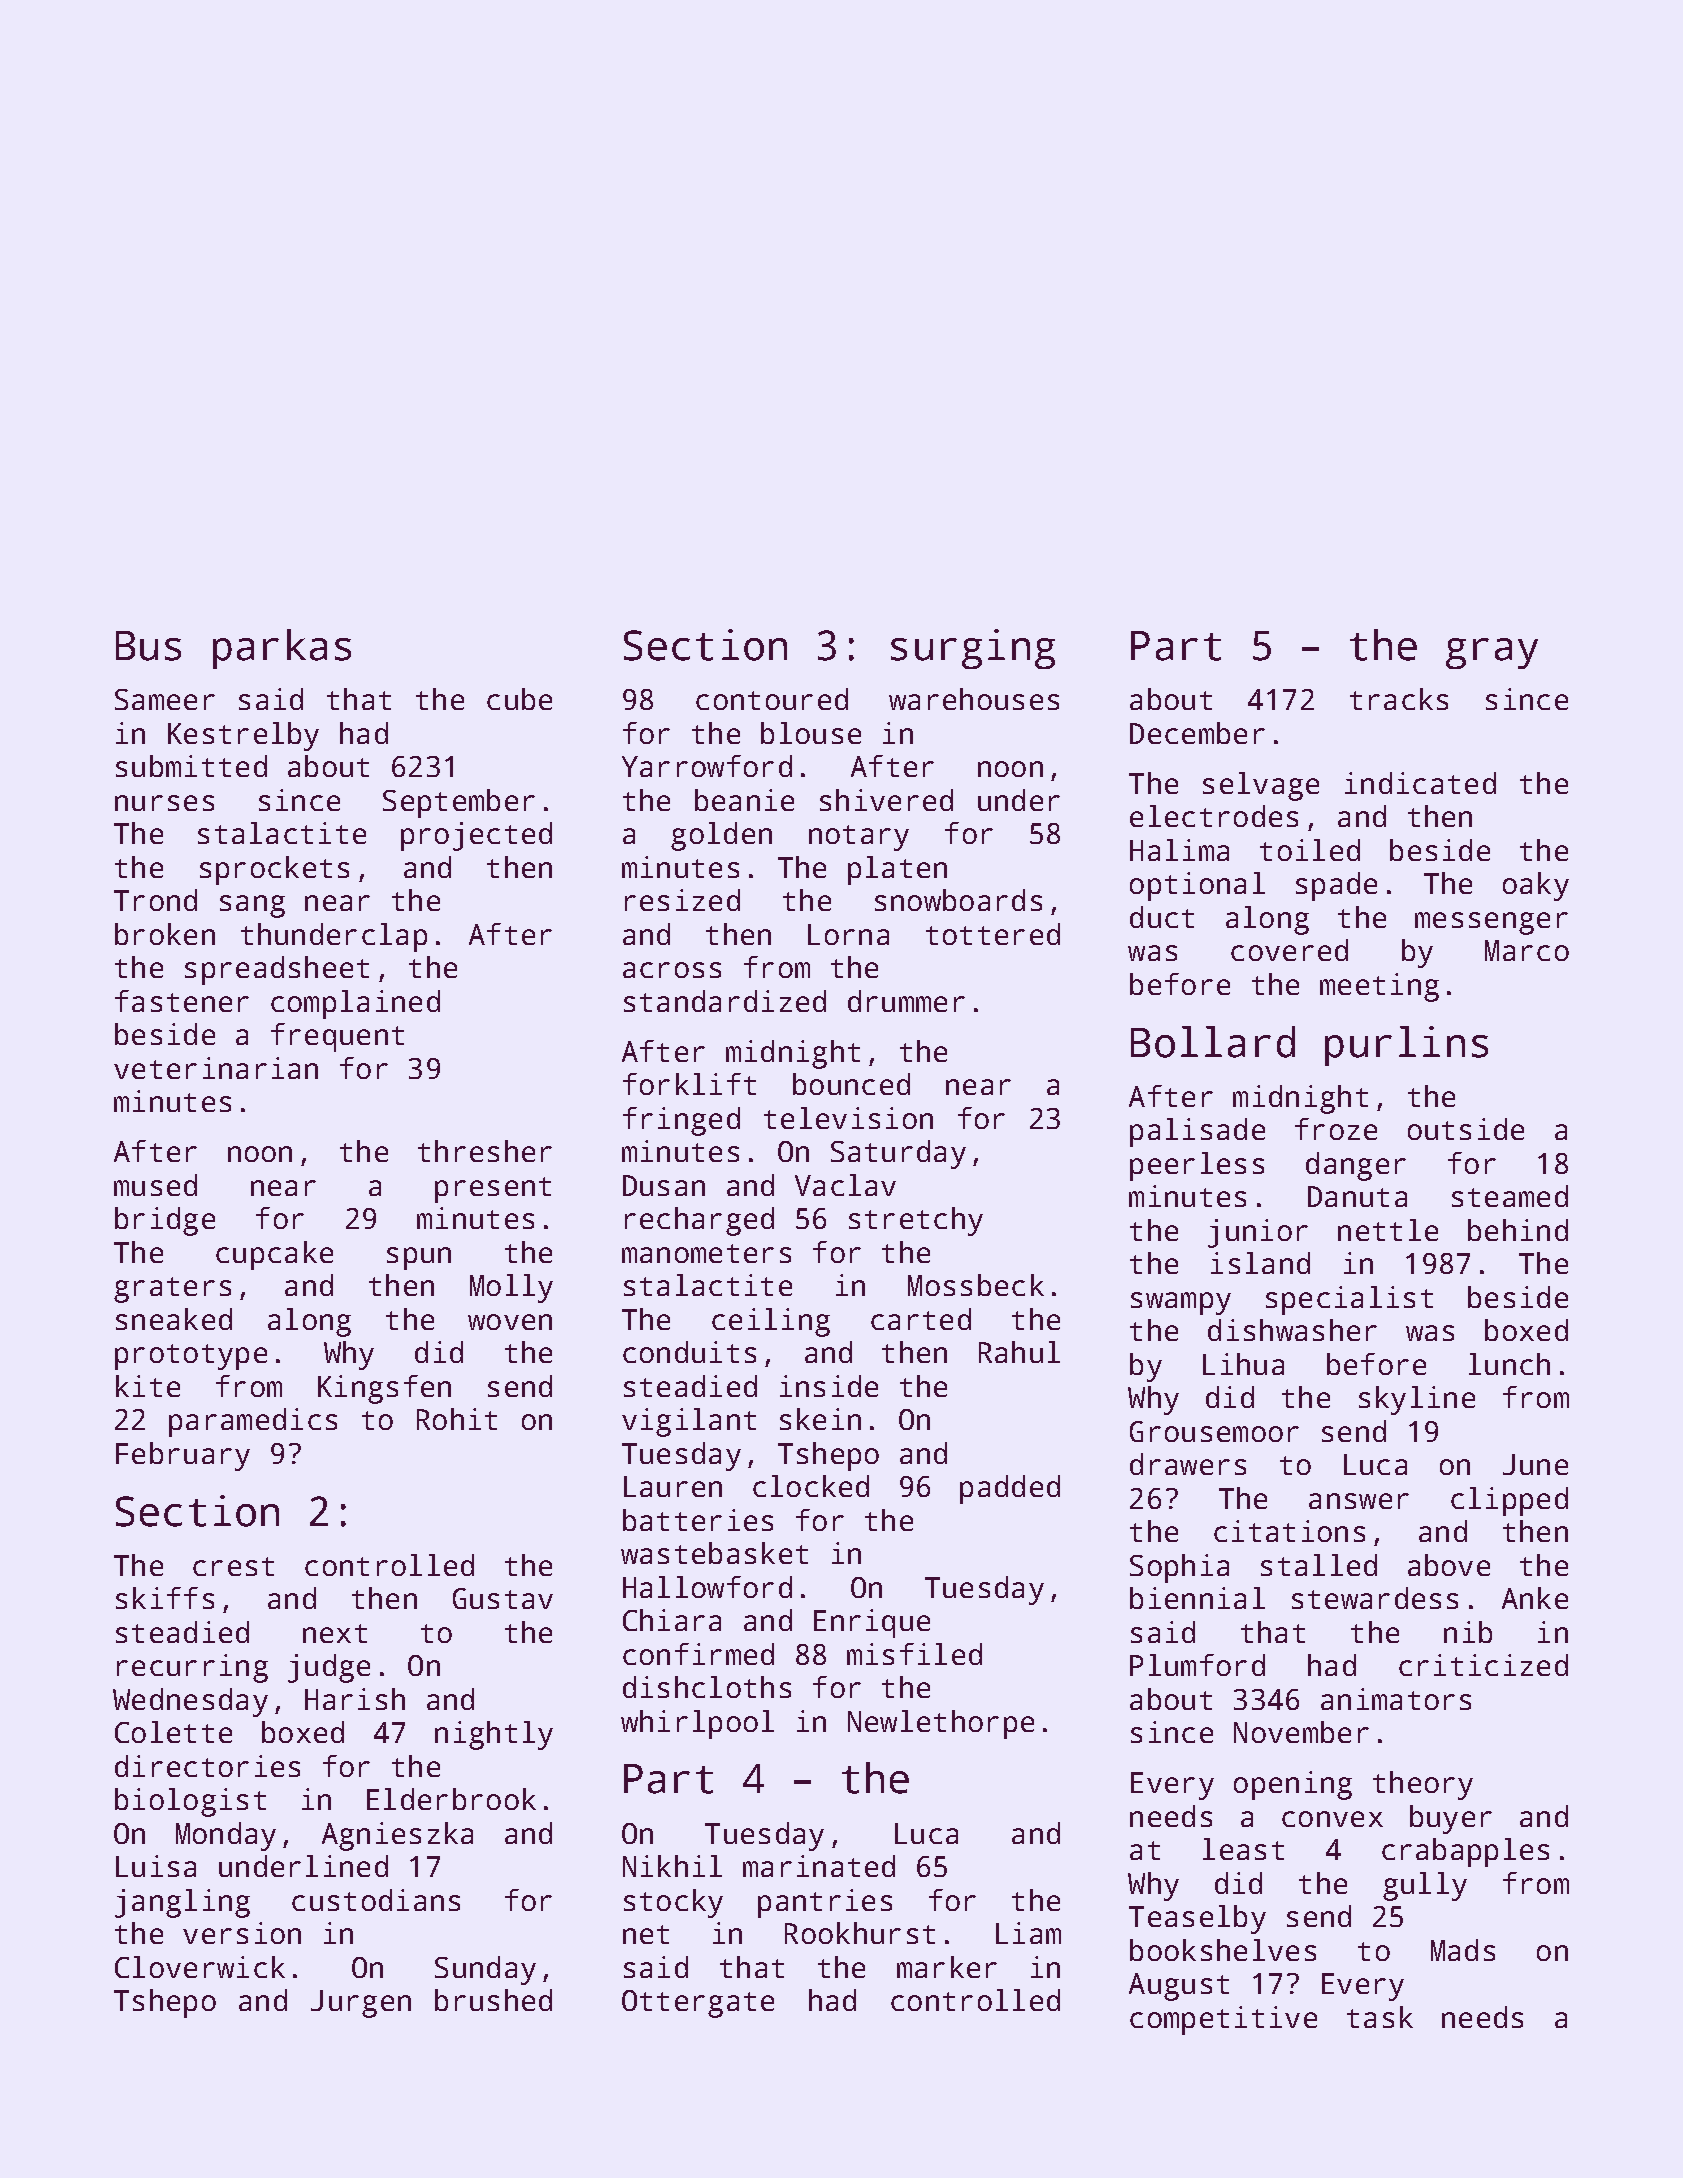 The image size is (1683, 2178). I want to click on lunch, so click(1509, 1364).
